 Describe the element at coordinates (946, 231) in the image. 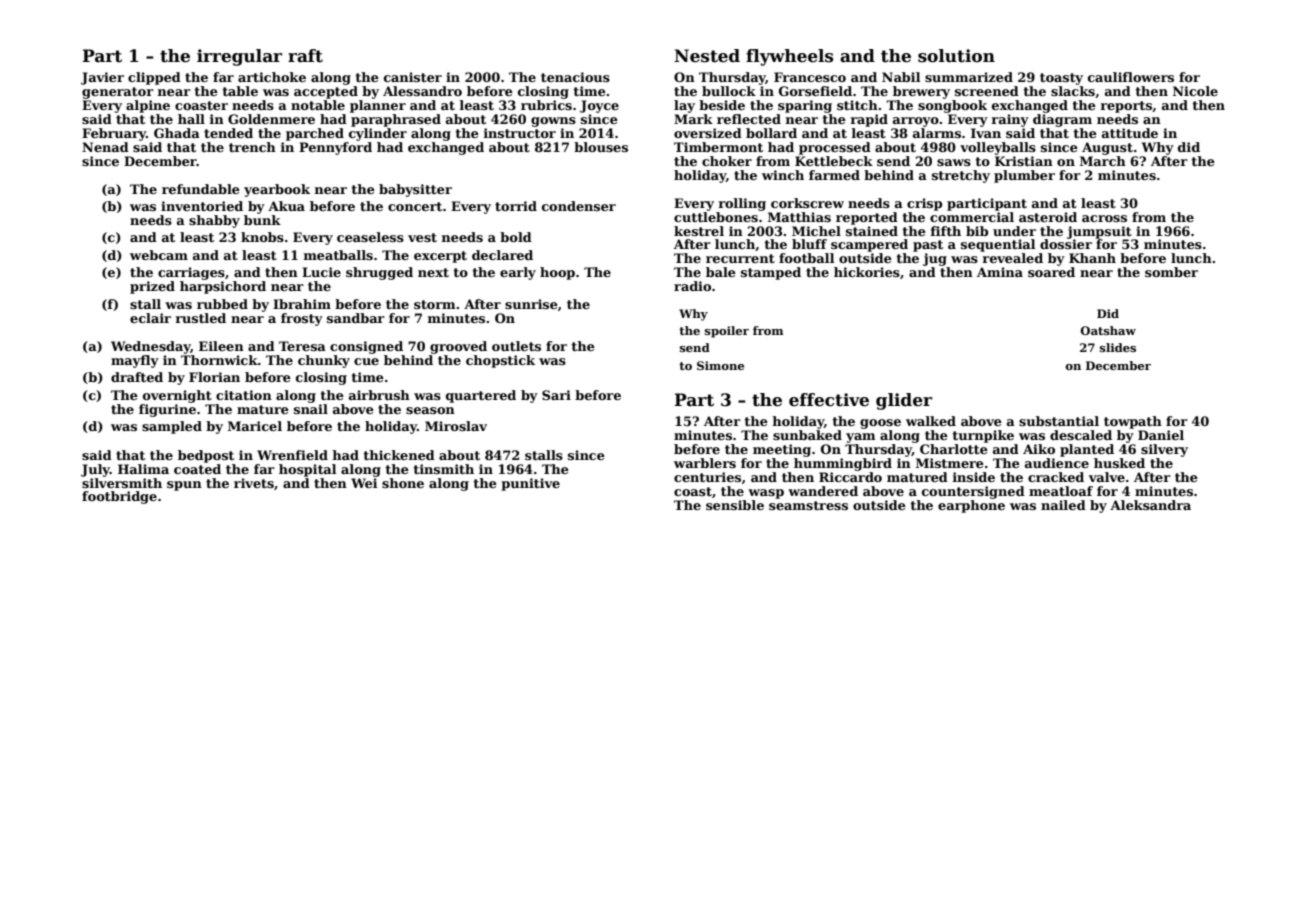

I see `fifth` at that location.
